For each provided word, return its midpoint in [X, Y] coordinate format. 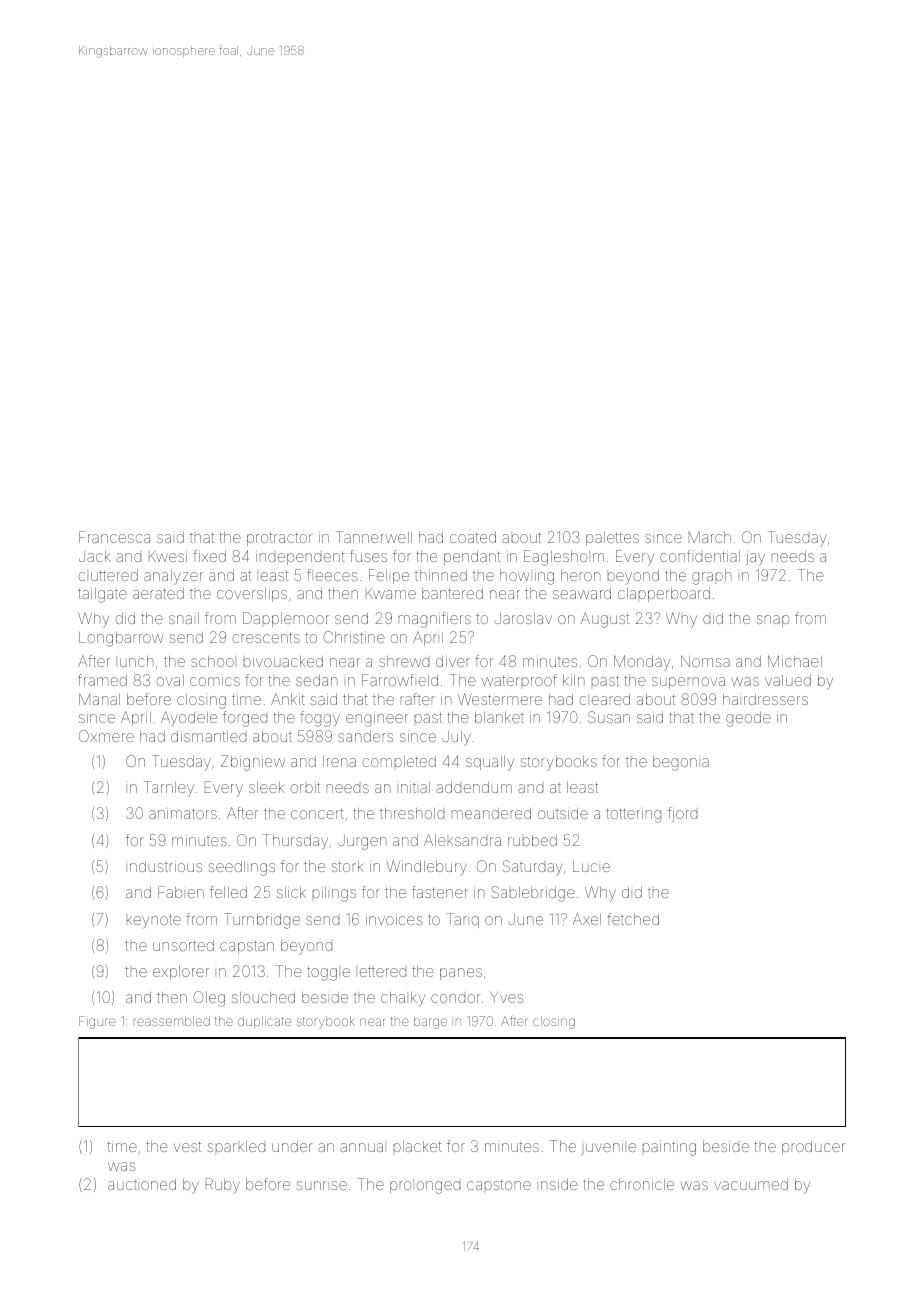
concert [317, 813]
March [710, 537]
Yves [507, 997]
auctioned [142, 1184]
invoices [394, 920]
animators [183, 813]
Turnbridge [262, 921]
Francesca [114, 537]
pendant [472, 558]
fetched [633, 919]
